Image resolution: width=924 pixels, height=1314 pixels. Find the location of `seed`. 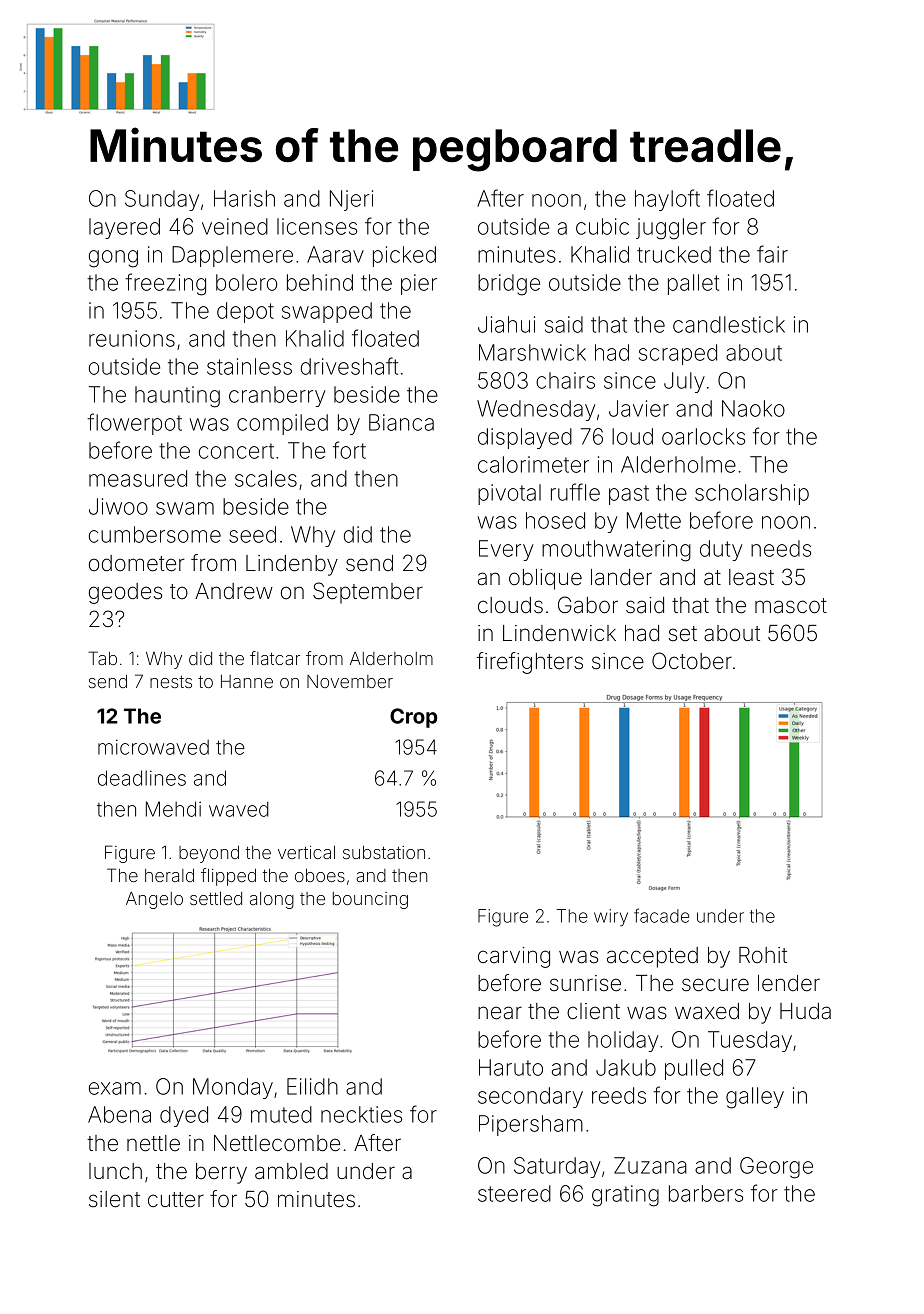

seed is located at coordinates (252, 534).
